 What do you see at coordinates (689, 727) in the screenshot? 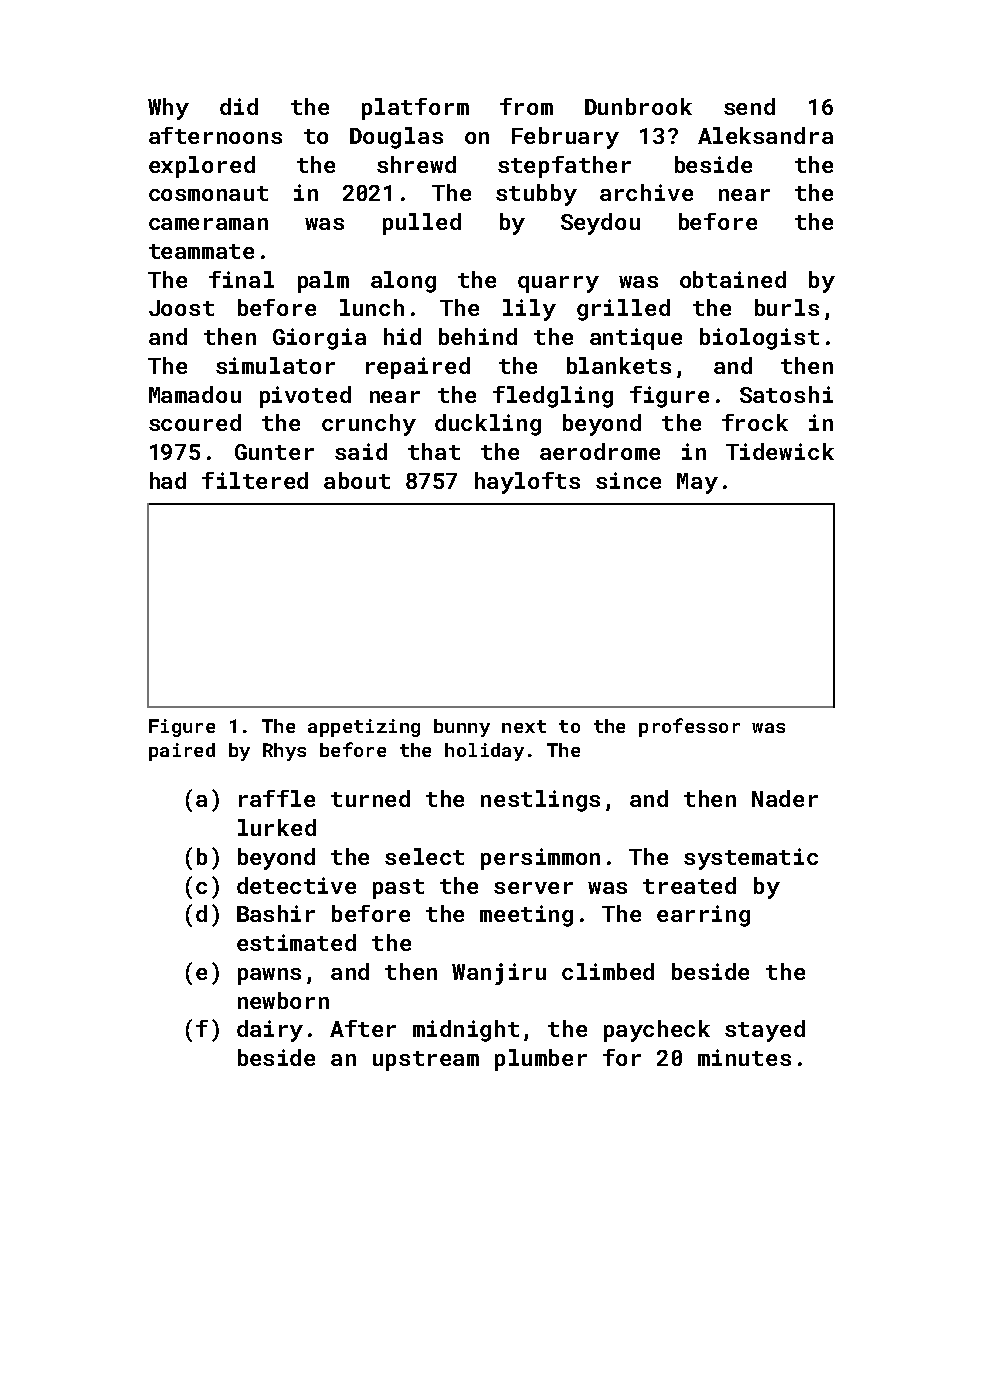
I see `professor` at bounding box center [689, 727].
